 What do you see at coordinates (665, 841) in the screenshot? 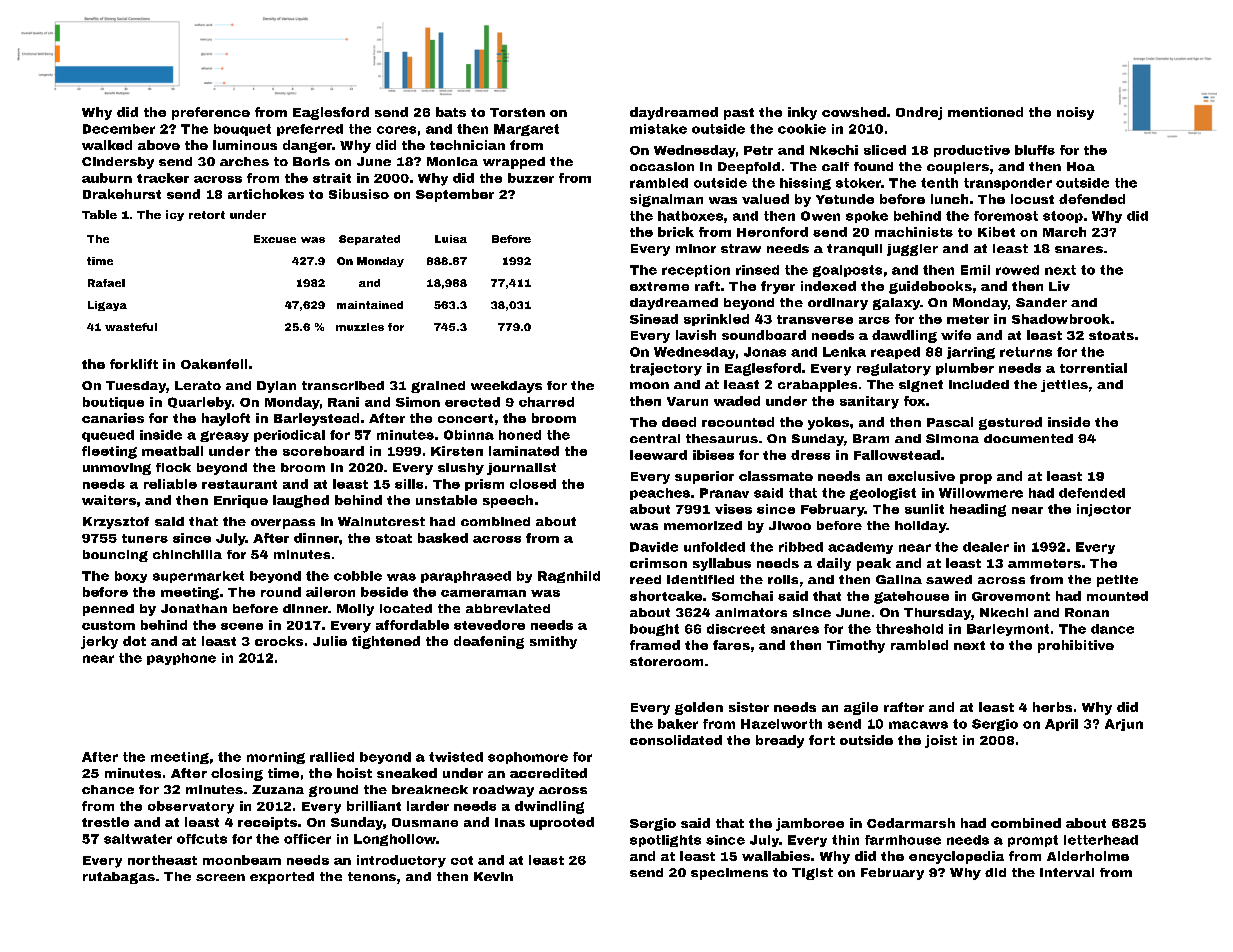
I see `spotlights` at bounding box center [665, 841].
